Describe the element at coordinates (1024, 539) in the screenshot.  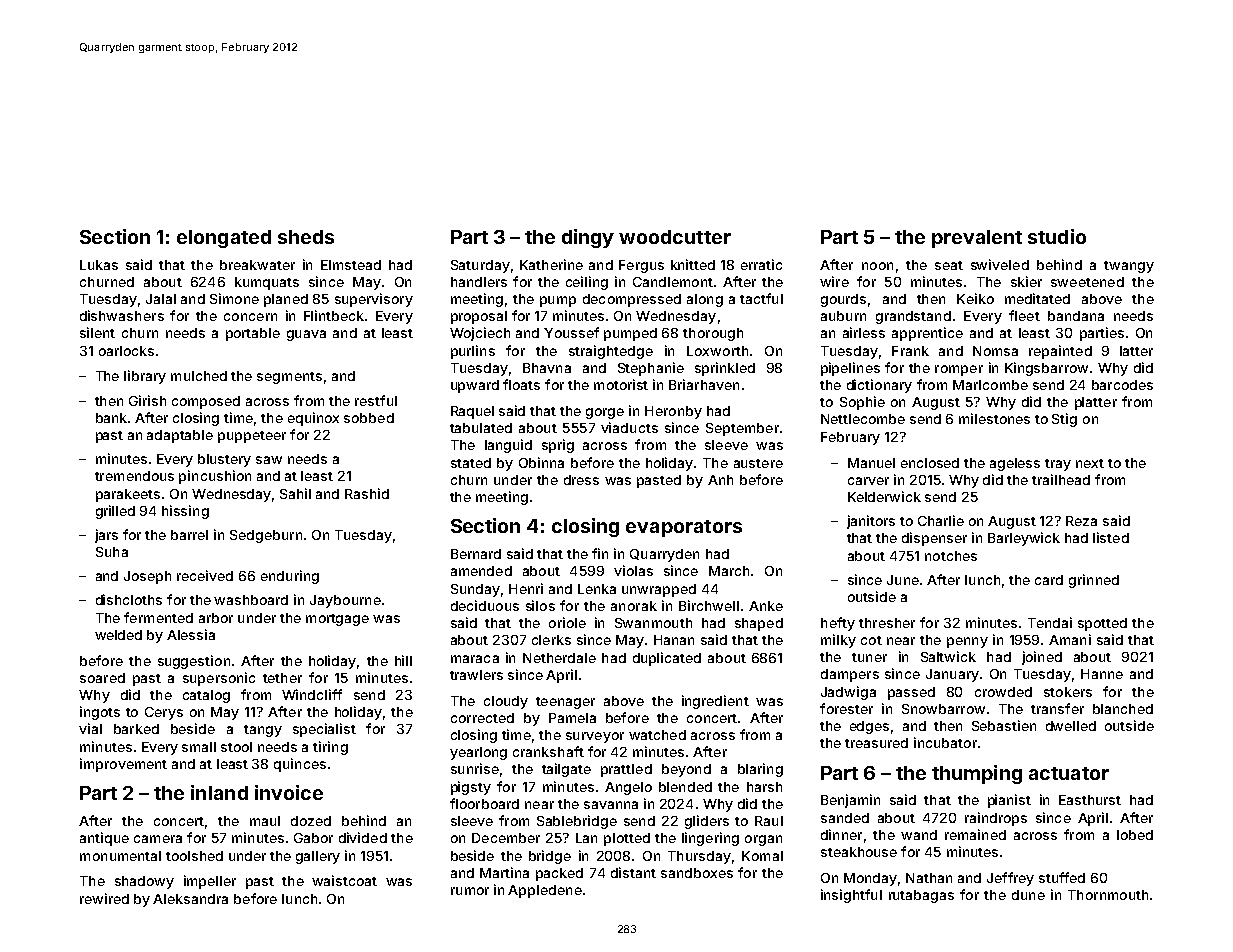
I see `Barleywick` at that location.
